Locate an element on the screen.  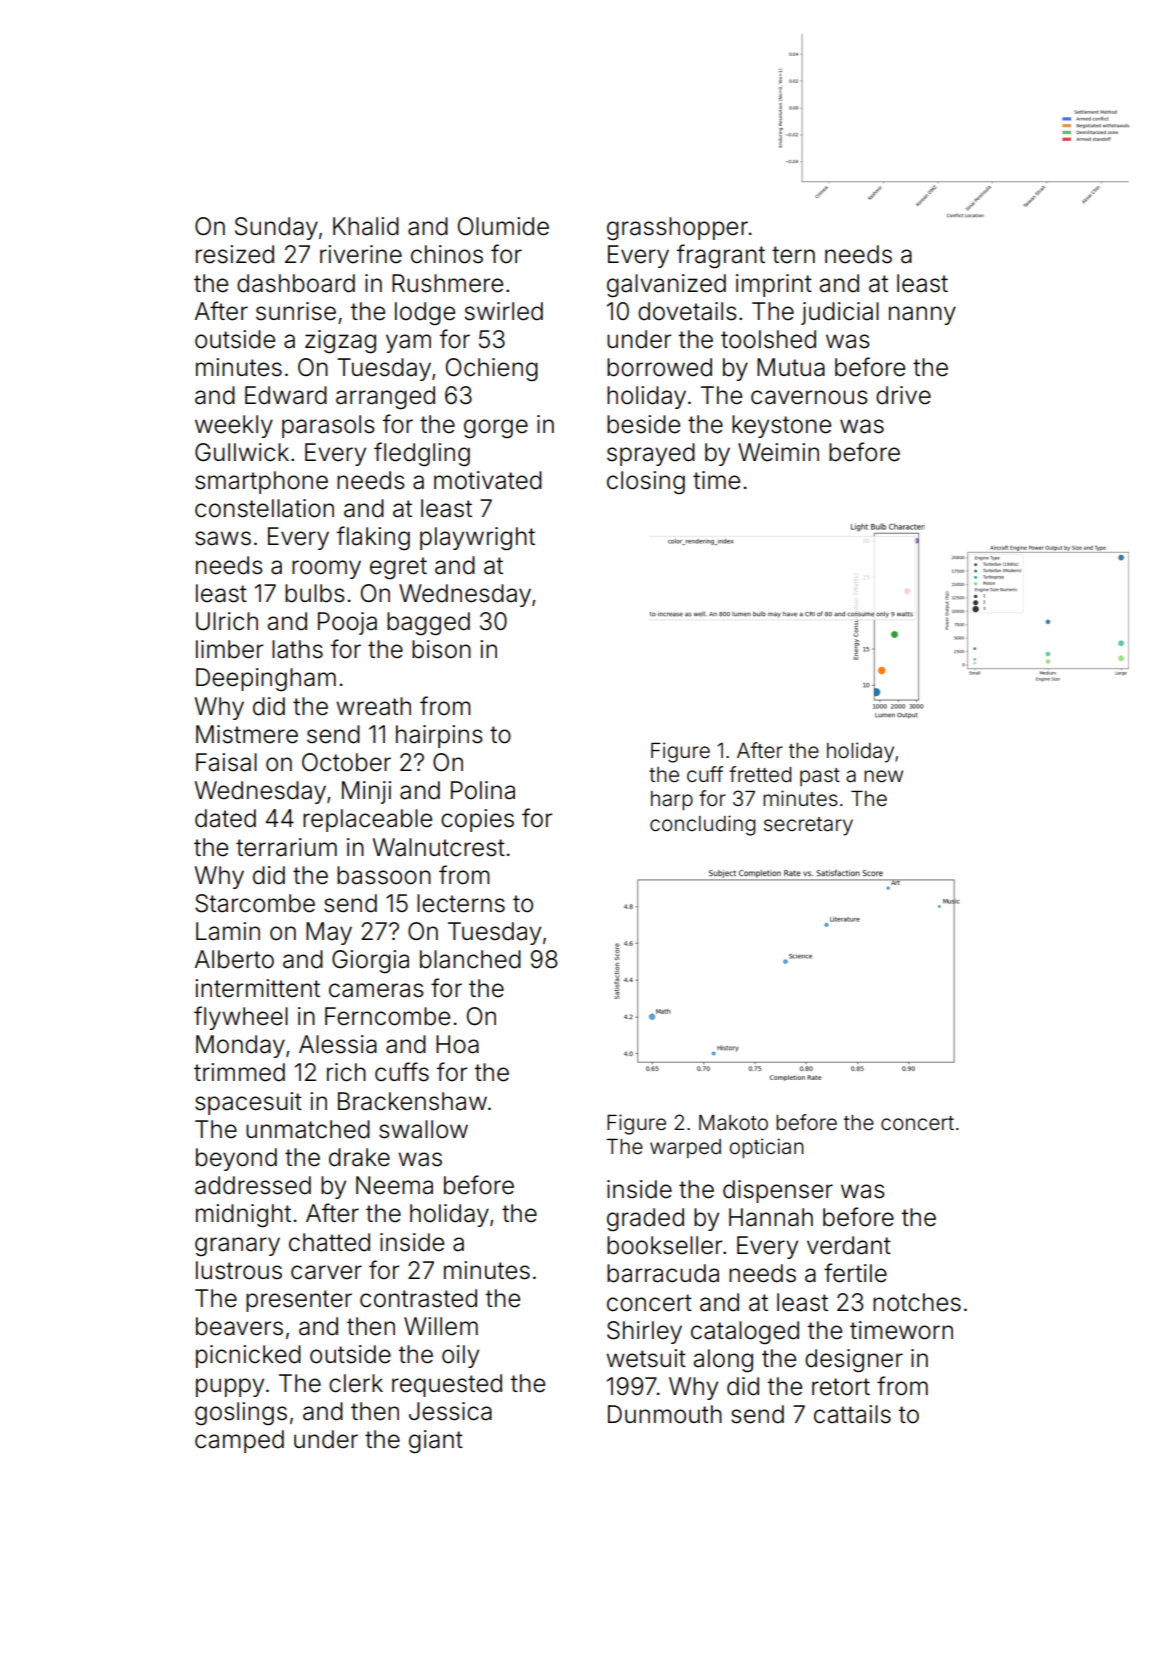
giant is located at coordinates (436, 1442).
